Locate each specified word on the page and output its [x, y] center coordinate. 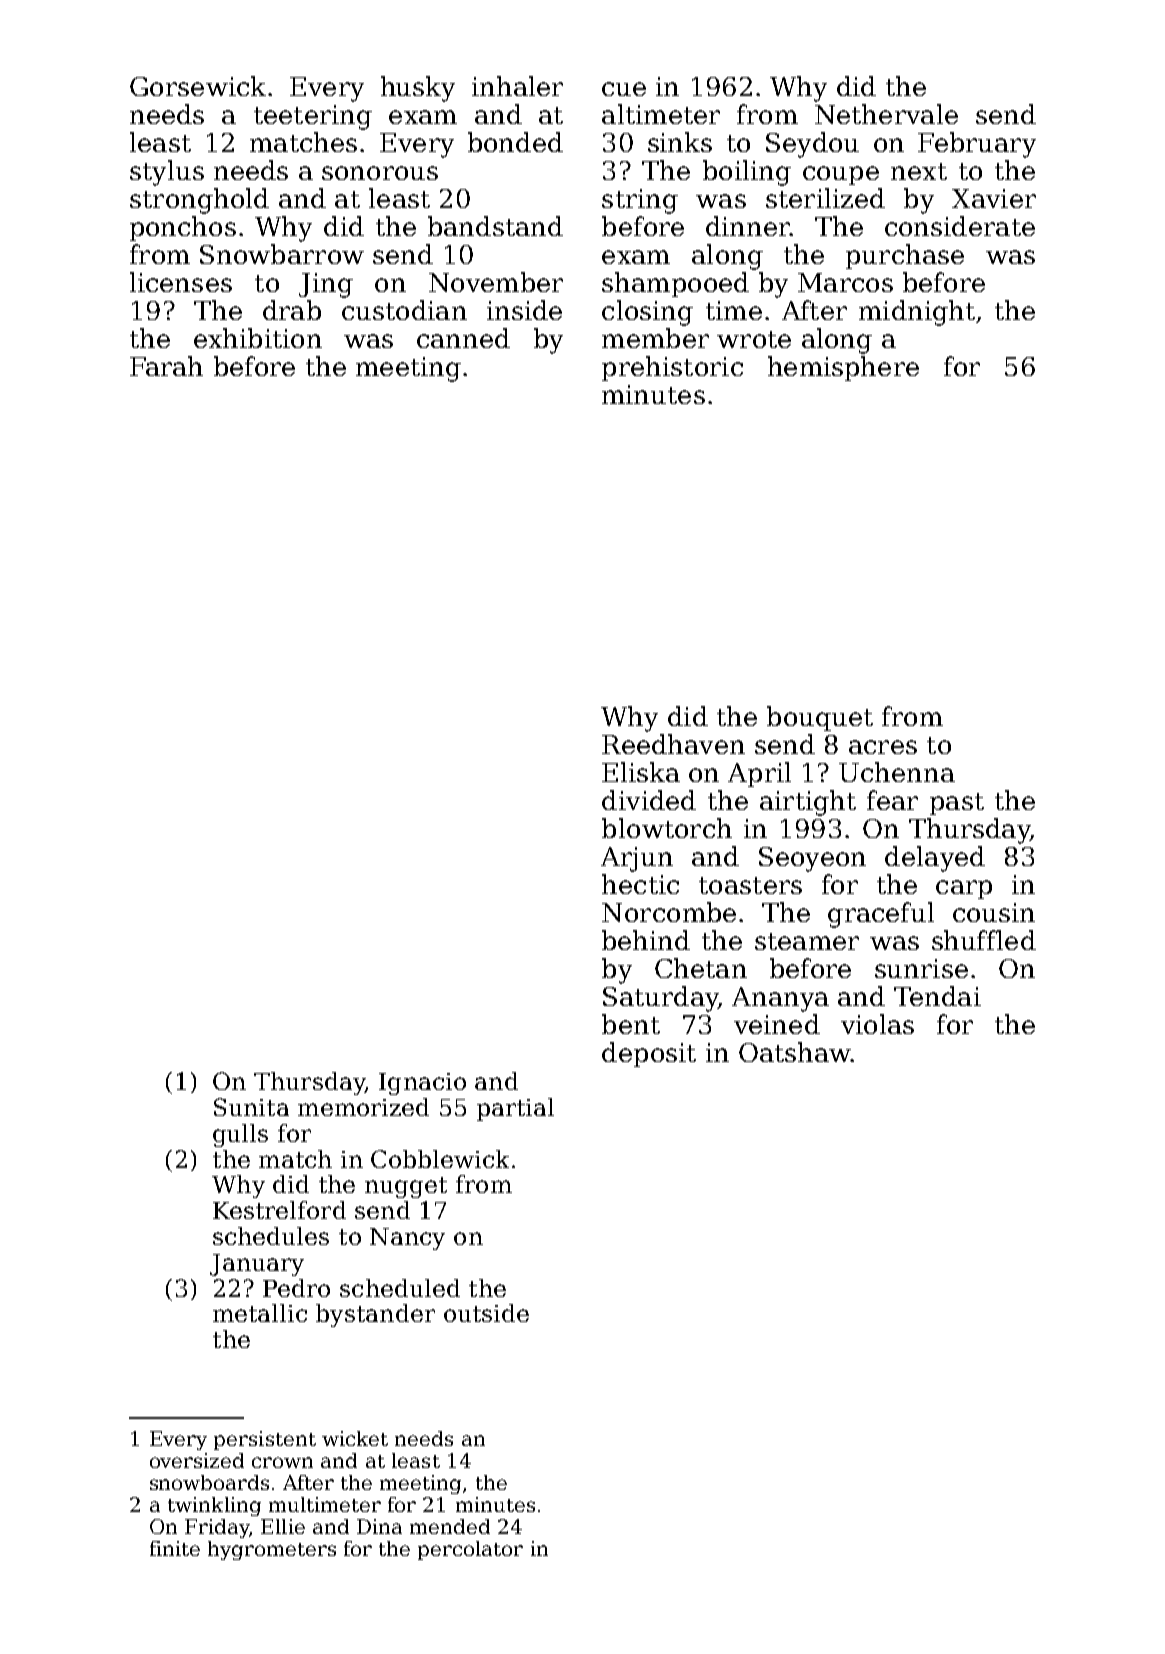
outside [486, 1313]
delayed [935, 859]
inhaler [517, 86]
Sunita [251, 1107]
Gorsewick [198, 86]
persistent [265, 1440]
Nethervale [886, 114]
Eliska [641, 772]
